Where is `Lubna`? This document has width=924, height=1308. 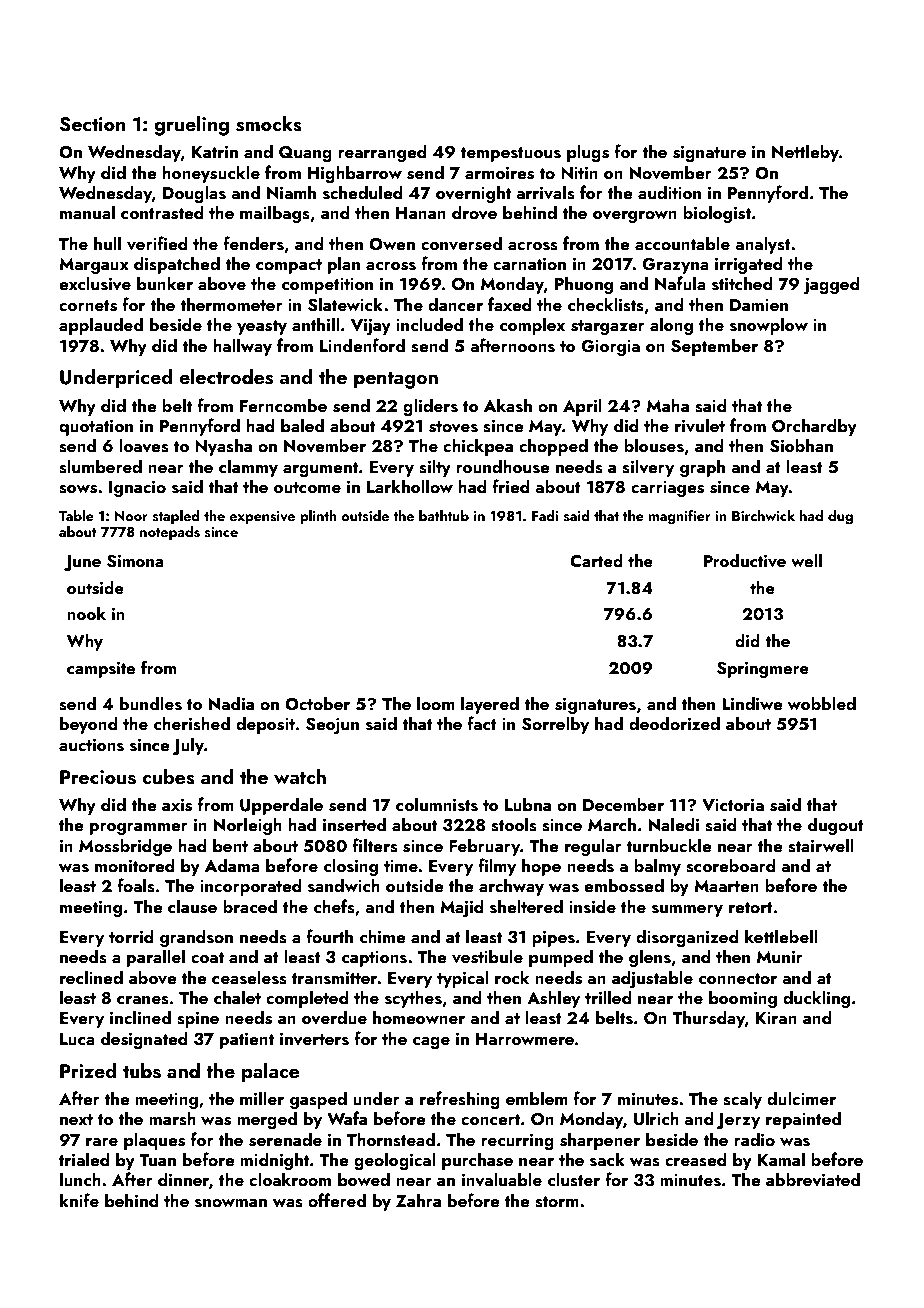
Lubna is located at coordinates (528, 804).
